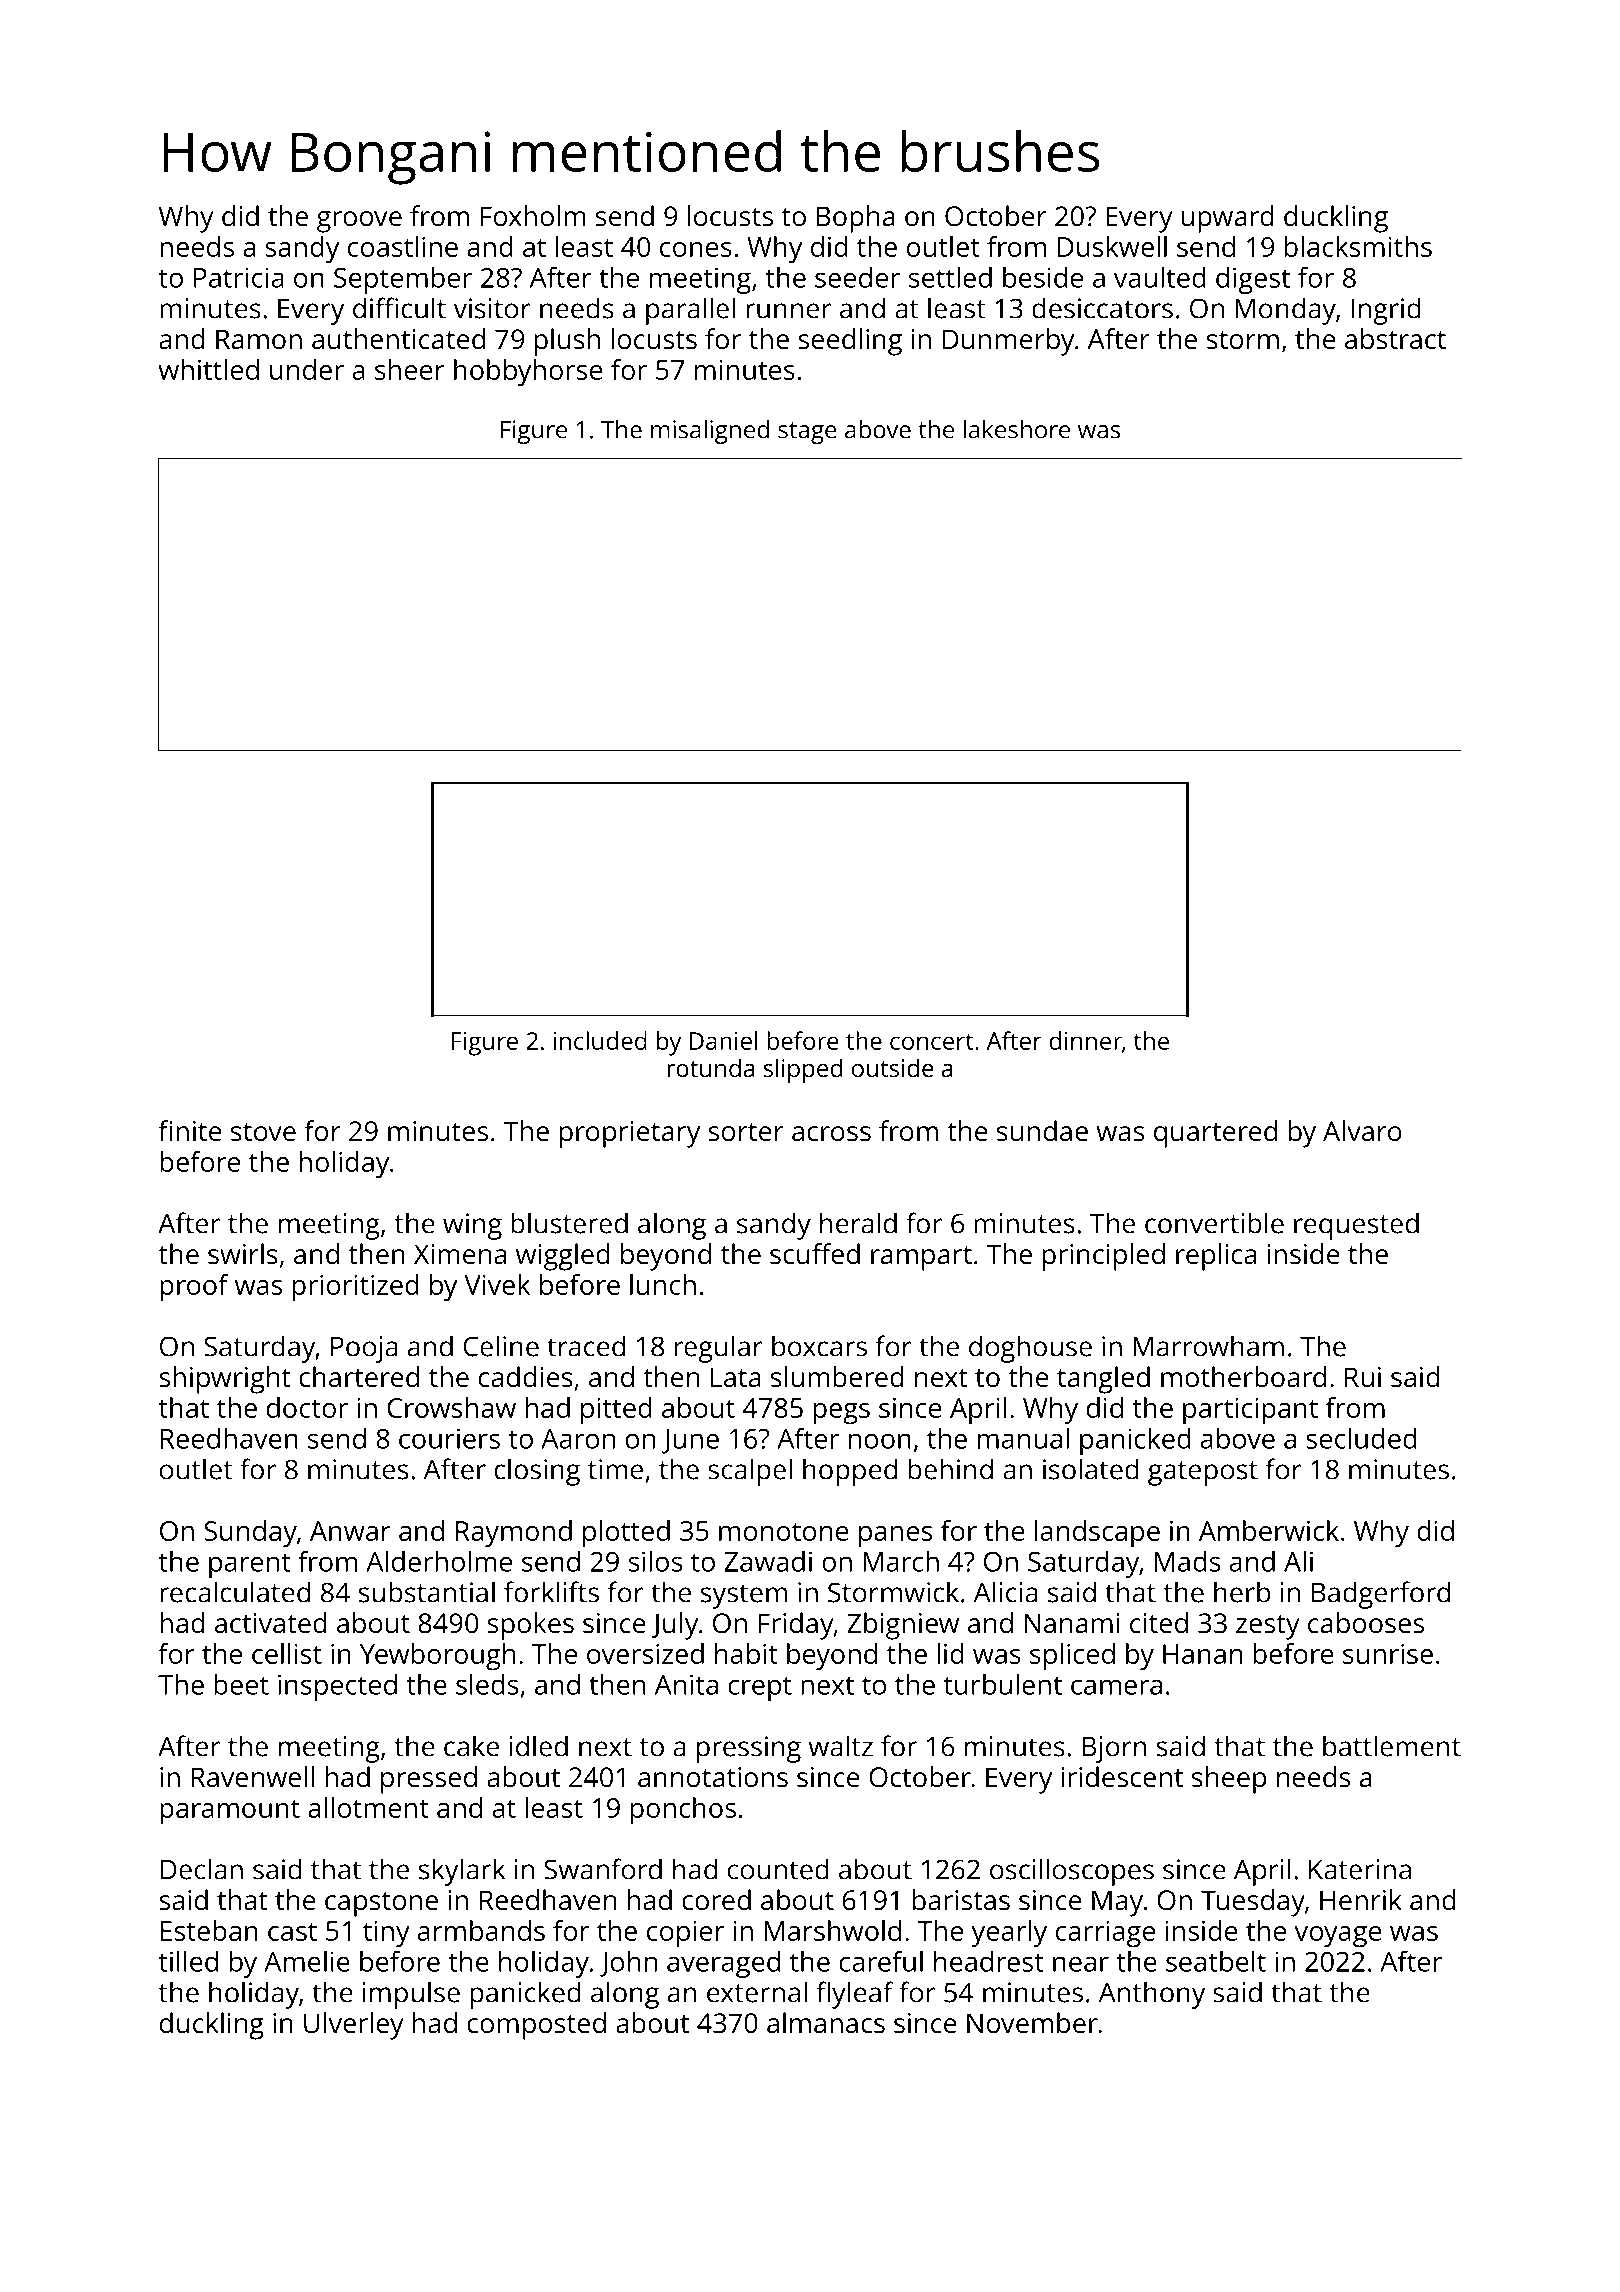 The height and width of the screenshot is (2292, 1620). What do you see at coordinates (655, 1561) in the screenshot?
I see `silos` at bounding box center [655, 1561].
